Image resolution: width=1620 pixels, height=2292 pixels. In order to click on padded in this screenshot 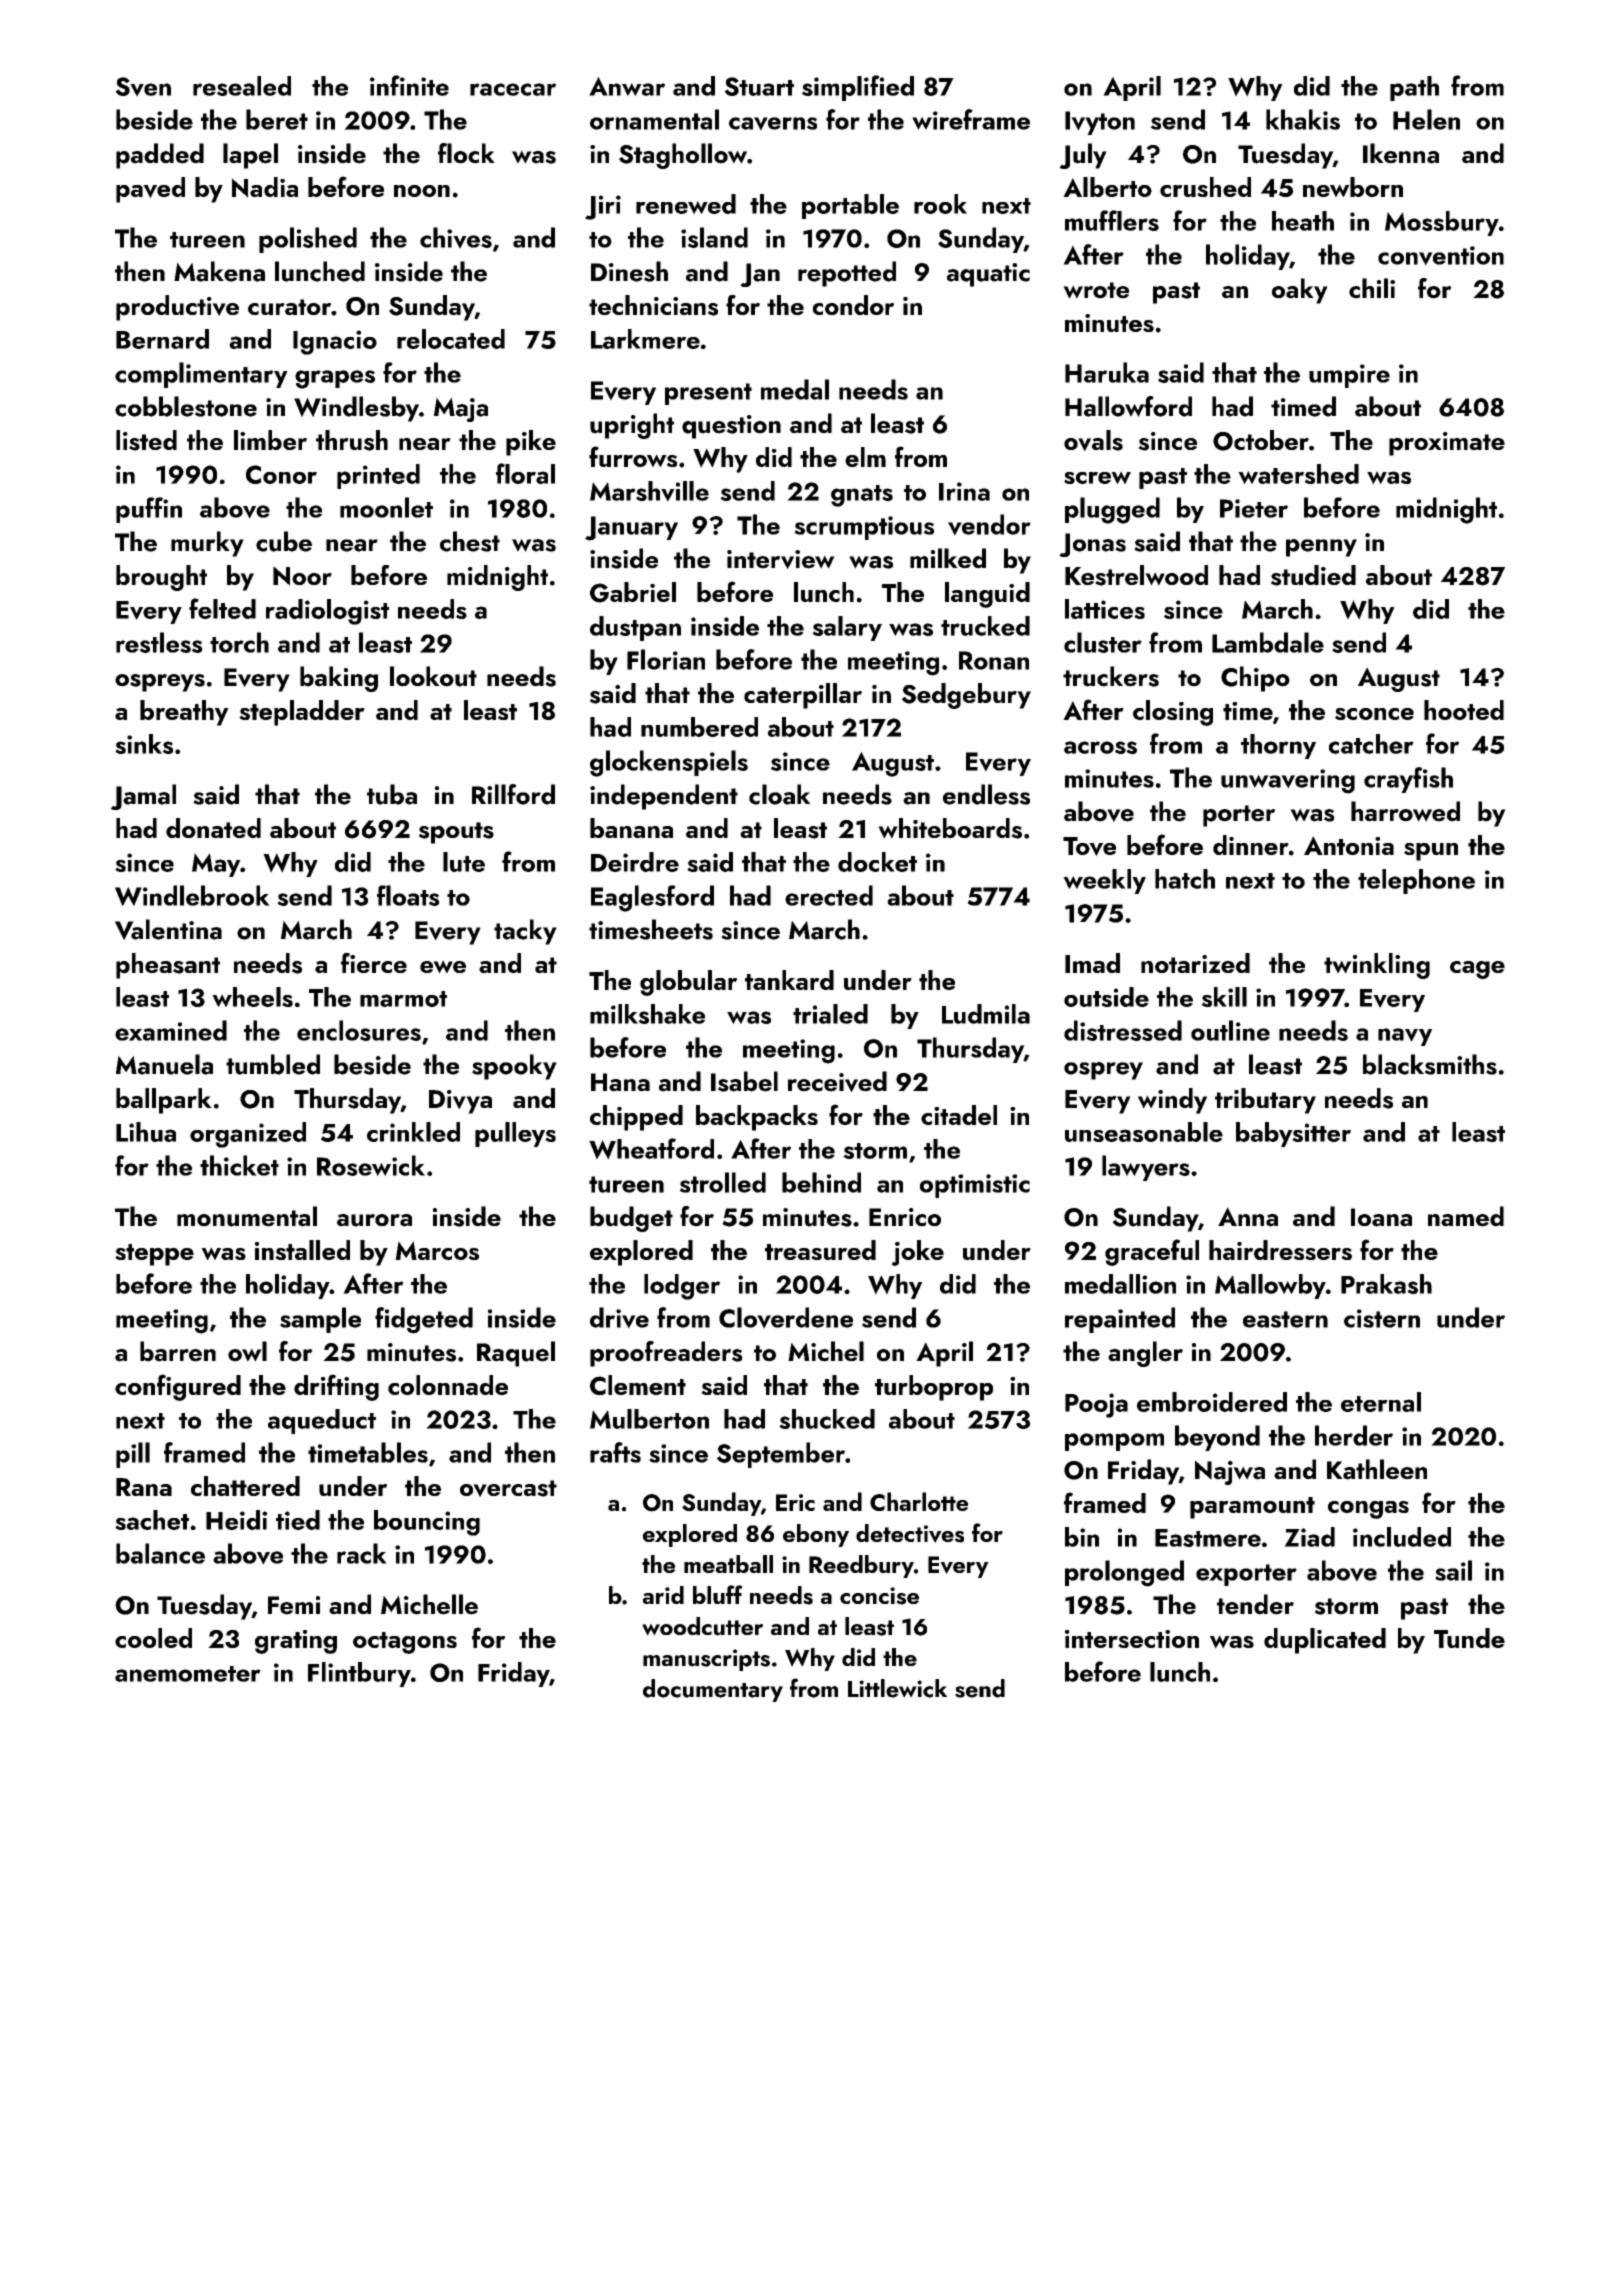, I will do `click(160, 156)`.
